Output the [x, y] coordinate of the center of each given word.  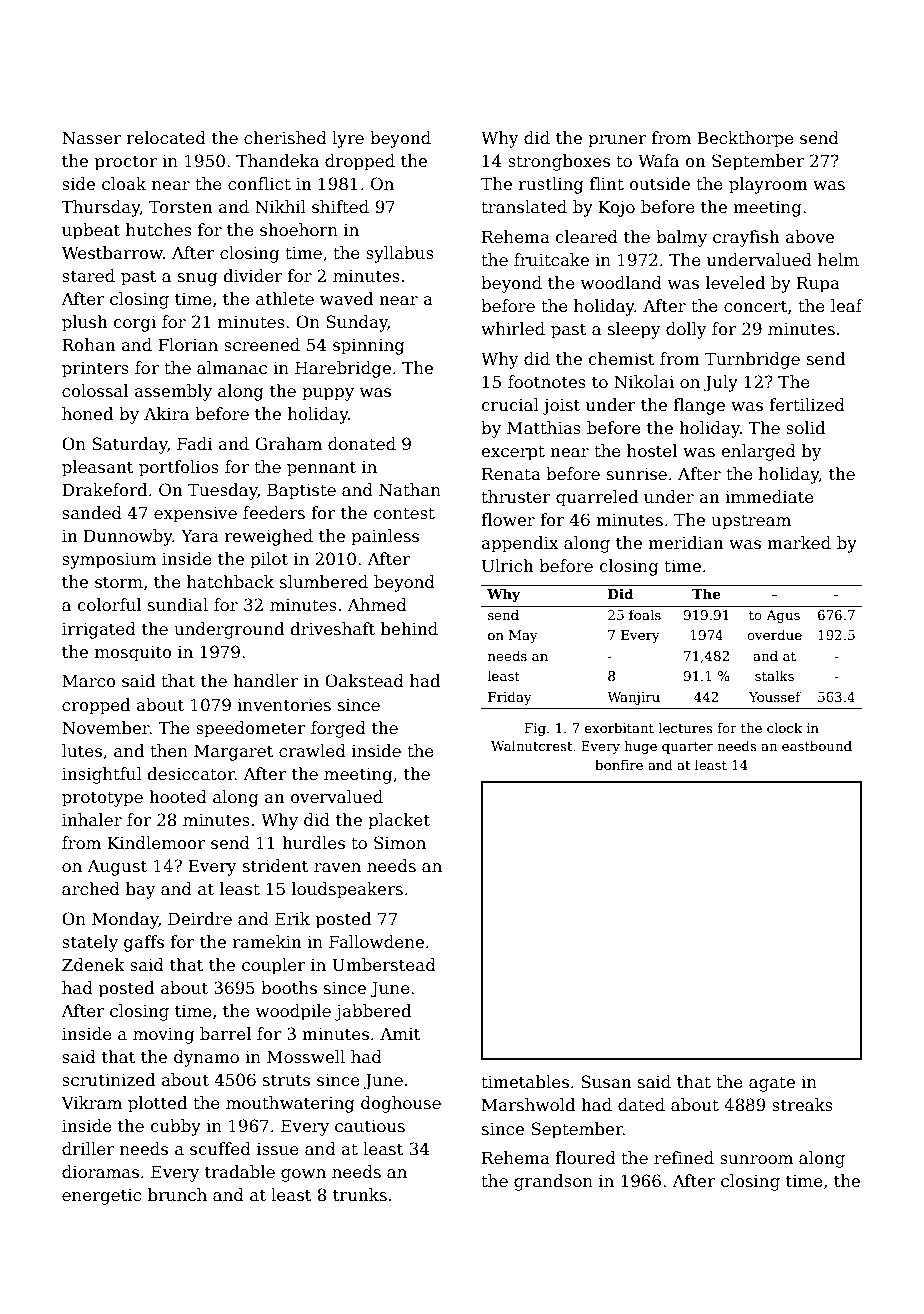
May [523, 636]
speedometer [251, 729]
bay [141, 890]
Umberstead [384, 965]
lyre [348, 139]
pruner [617, 141]
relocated [166, 138]
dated [641, 1105]
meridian [686, 543]
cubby [175, 1127]
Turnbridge [752, 360]
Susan [606, 1082]
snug [197, 279]
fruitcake [551, 260]
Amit [400, 1034]
